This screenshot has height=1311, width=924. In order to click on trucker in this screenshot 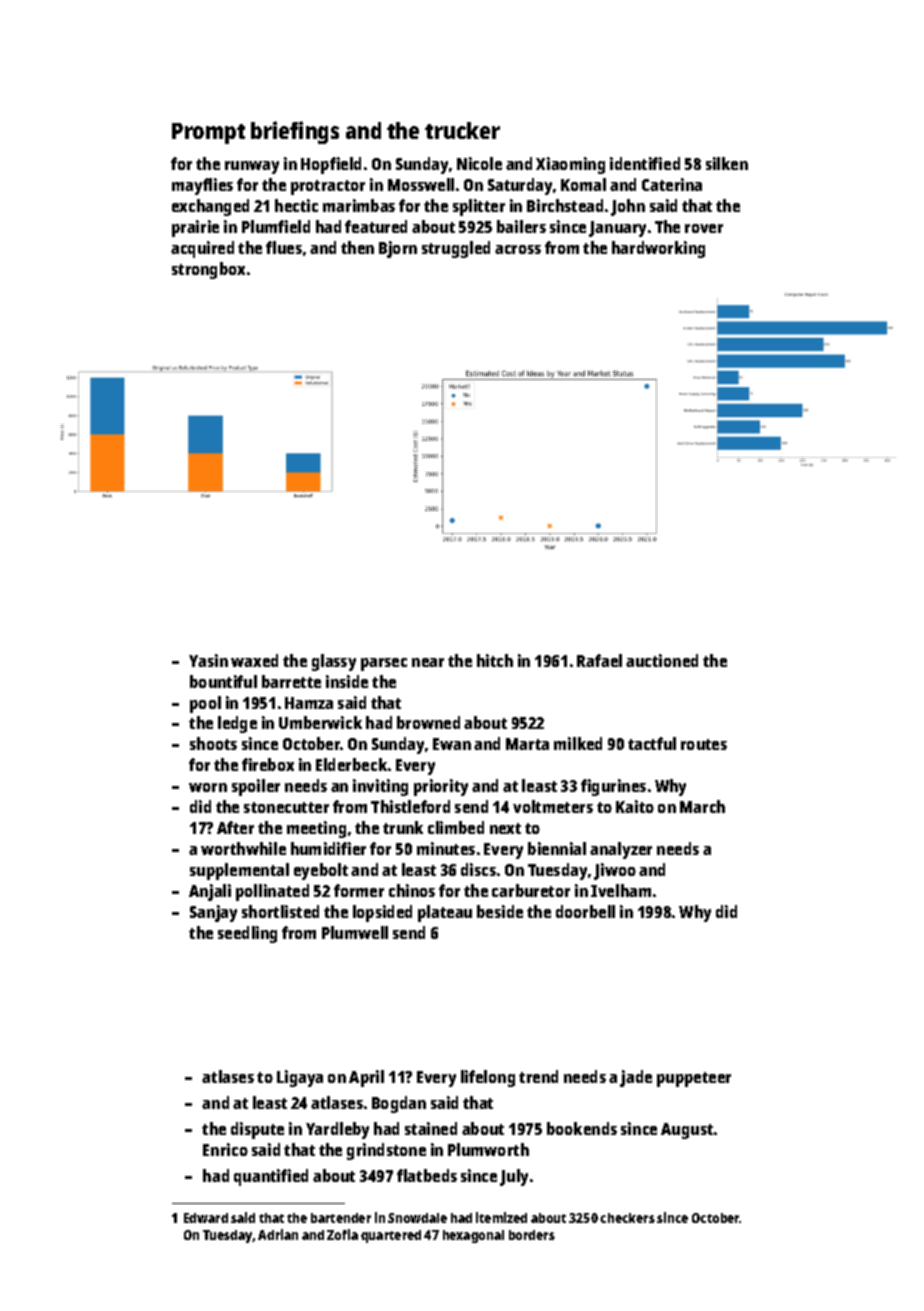, I will do `click(462, 130)`.
